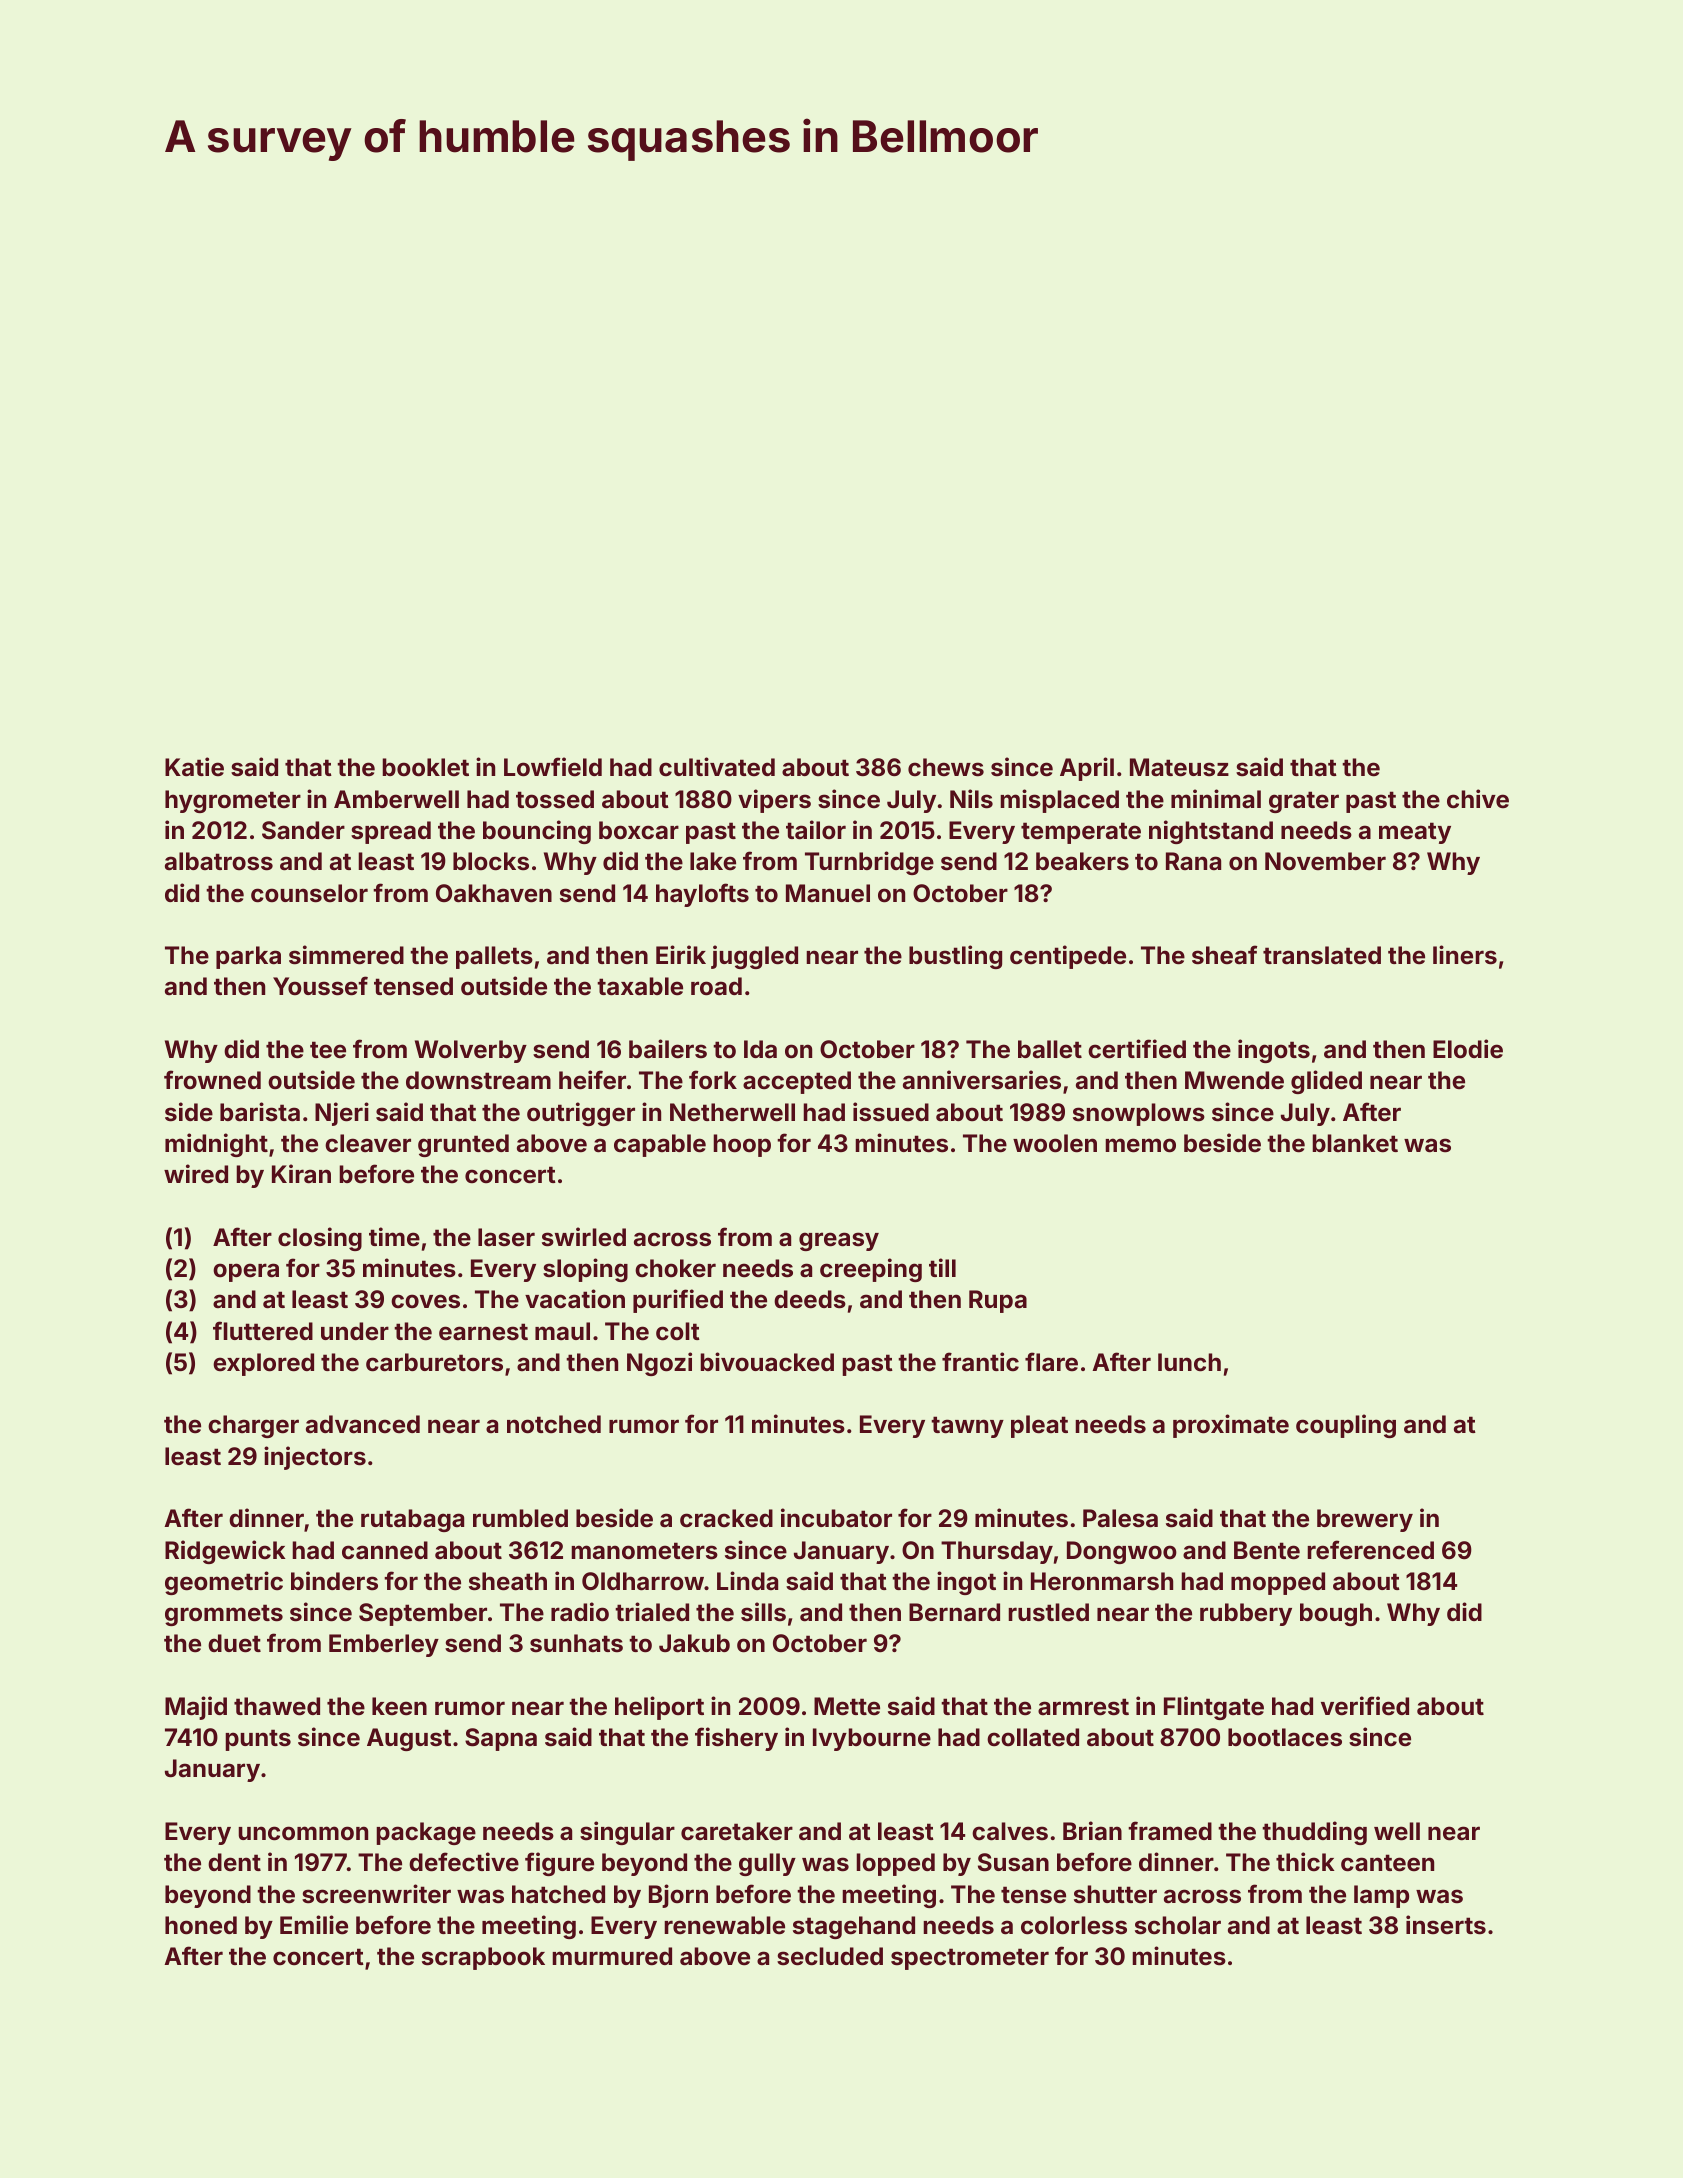 This document has width=1683, height=2178. I want to click on Jakub, so click(694, 1643).
